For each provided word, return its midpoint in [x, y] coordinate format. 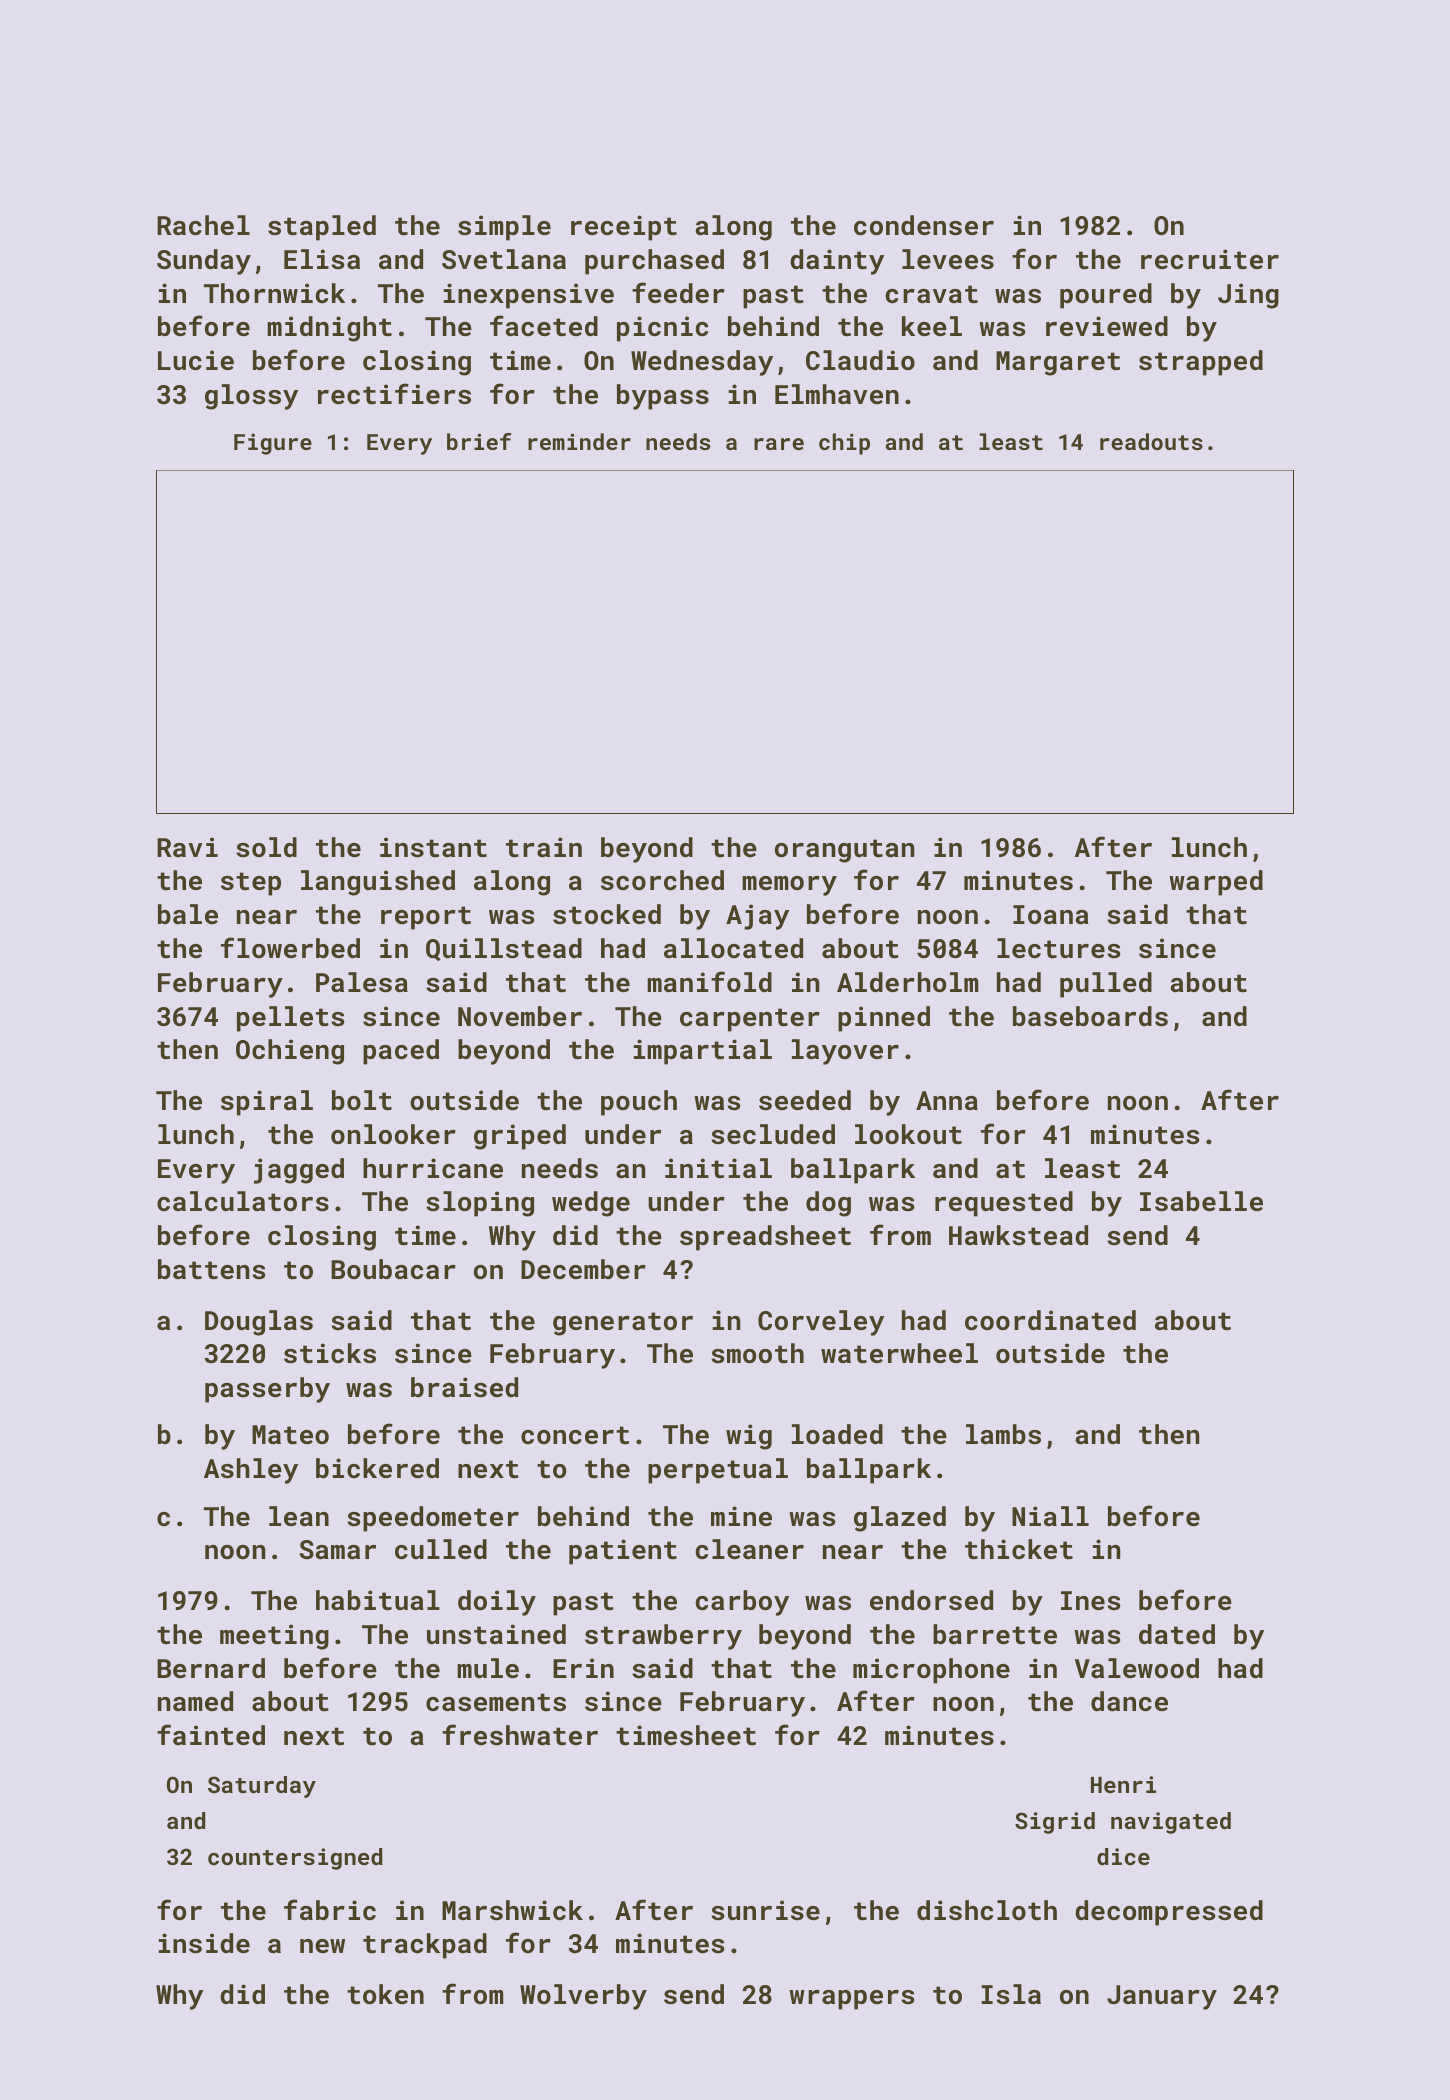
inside [204, 1943]
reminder [579, 441]
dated [1177, 1634]
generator [623, 1324]
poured [1106, 296]
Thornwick [274, 293]
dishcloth [987, 1910]
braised [464, 1387]
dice [1123, 1856]
